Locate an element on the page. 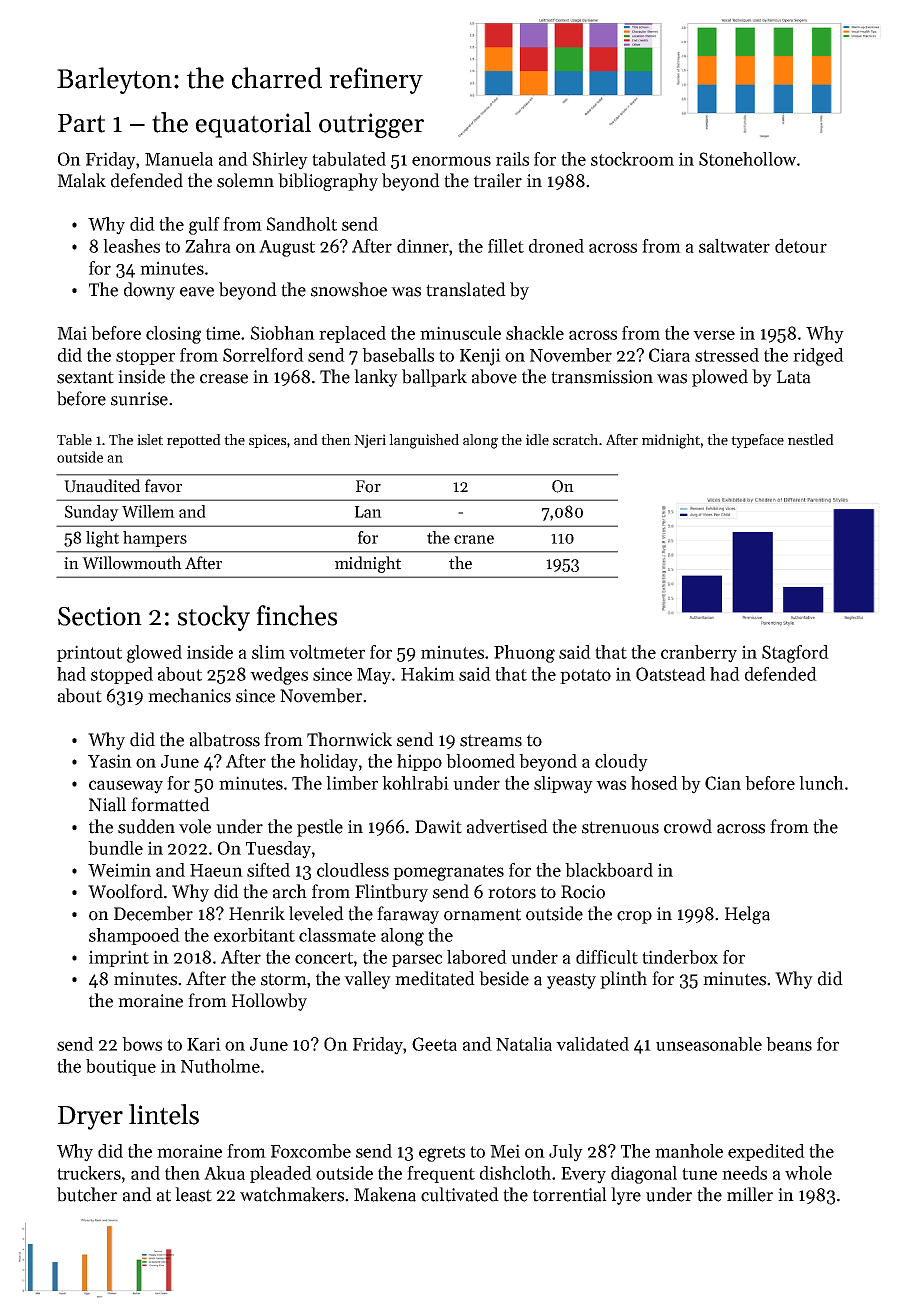 This document has width=908, height=1316. hampers is located at coordinates (155, 539).
